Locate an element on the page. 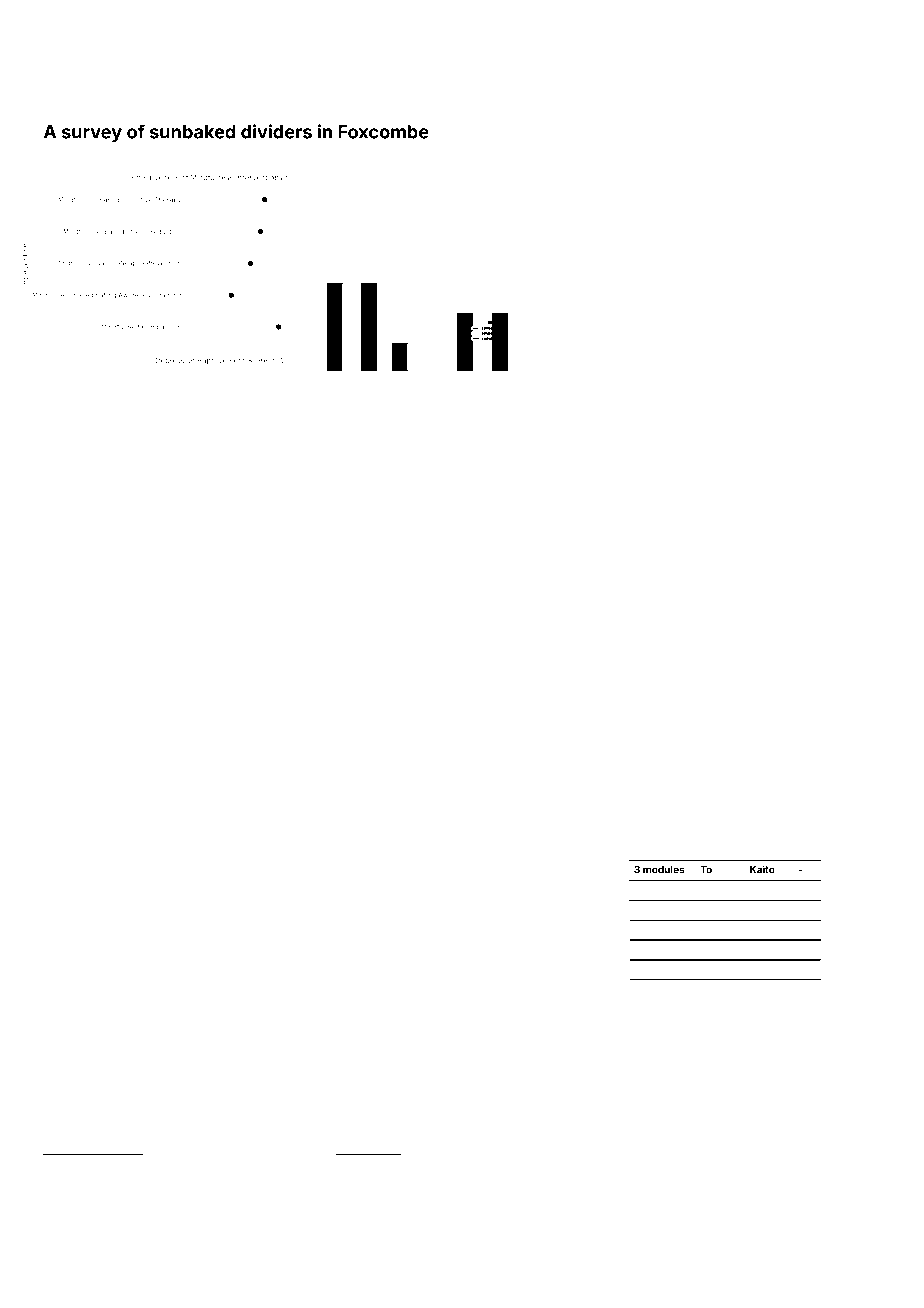 The image size is (924, 1308). coniferous is located at coordinates (542, 1025).
